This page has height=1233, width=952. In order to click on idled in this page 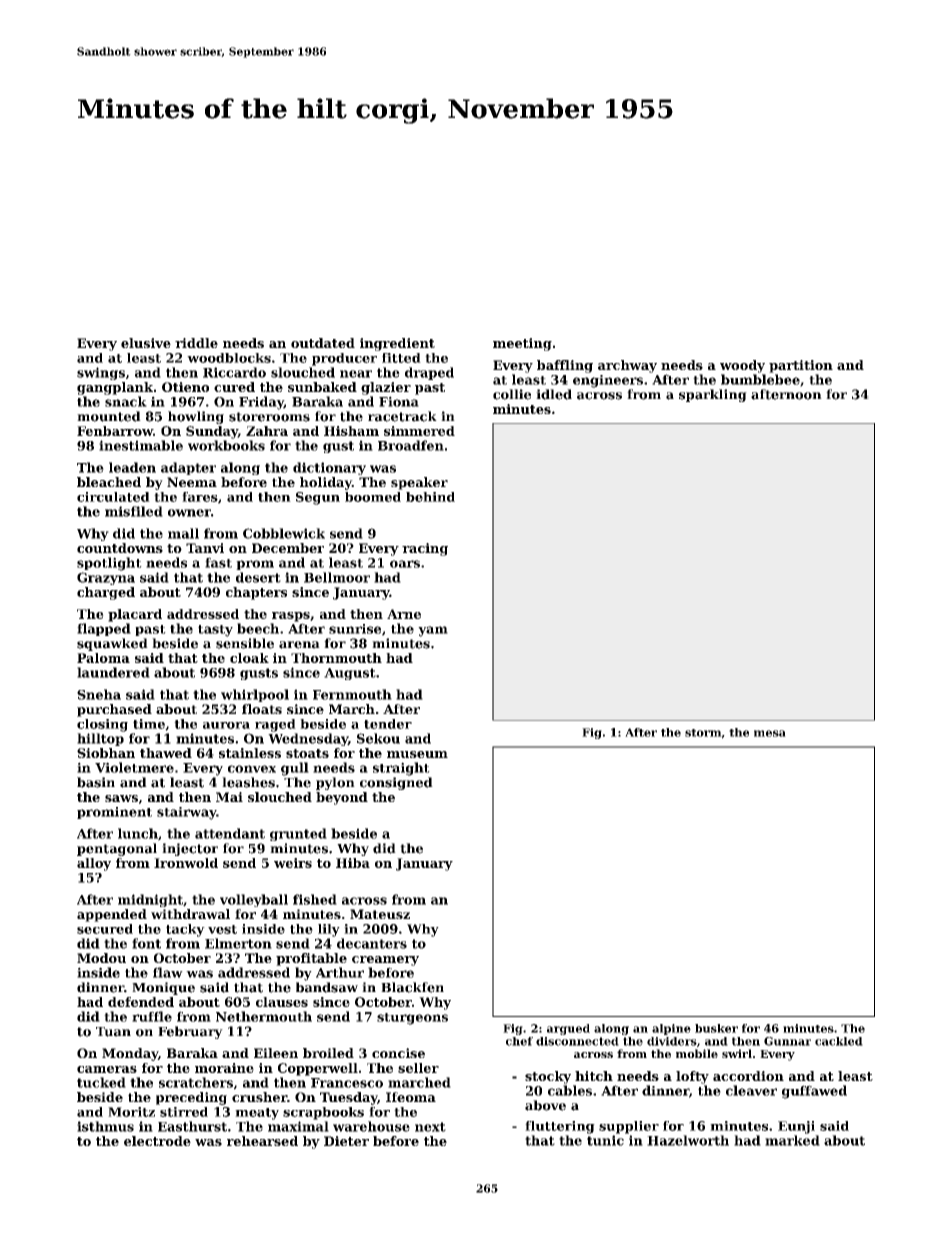, I will do `click(554, 394)`.
